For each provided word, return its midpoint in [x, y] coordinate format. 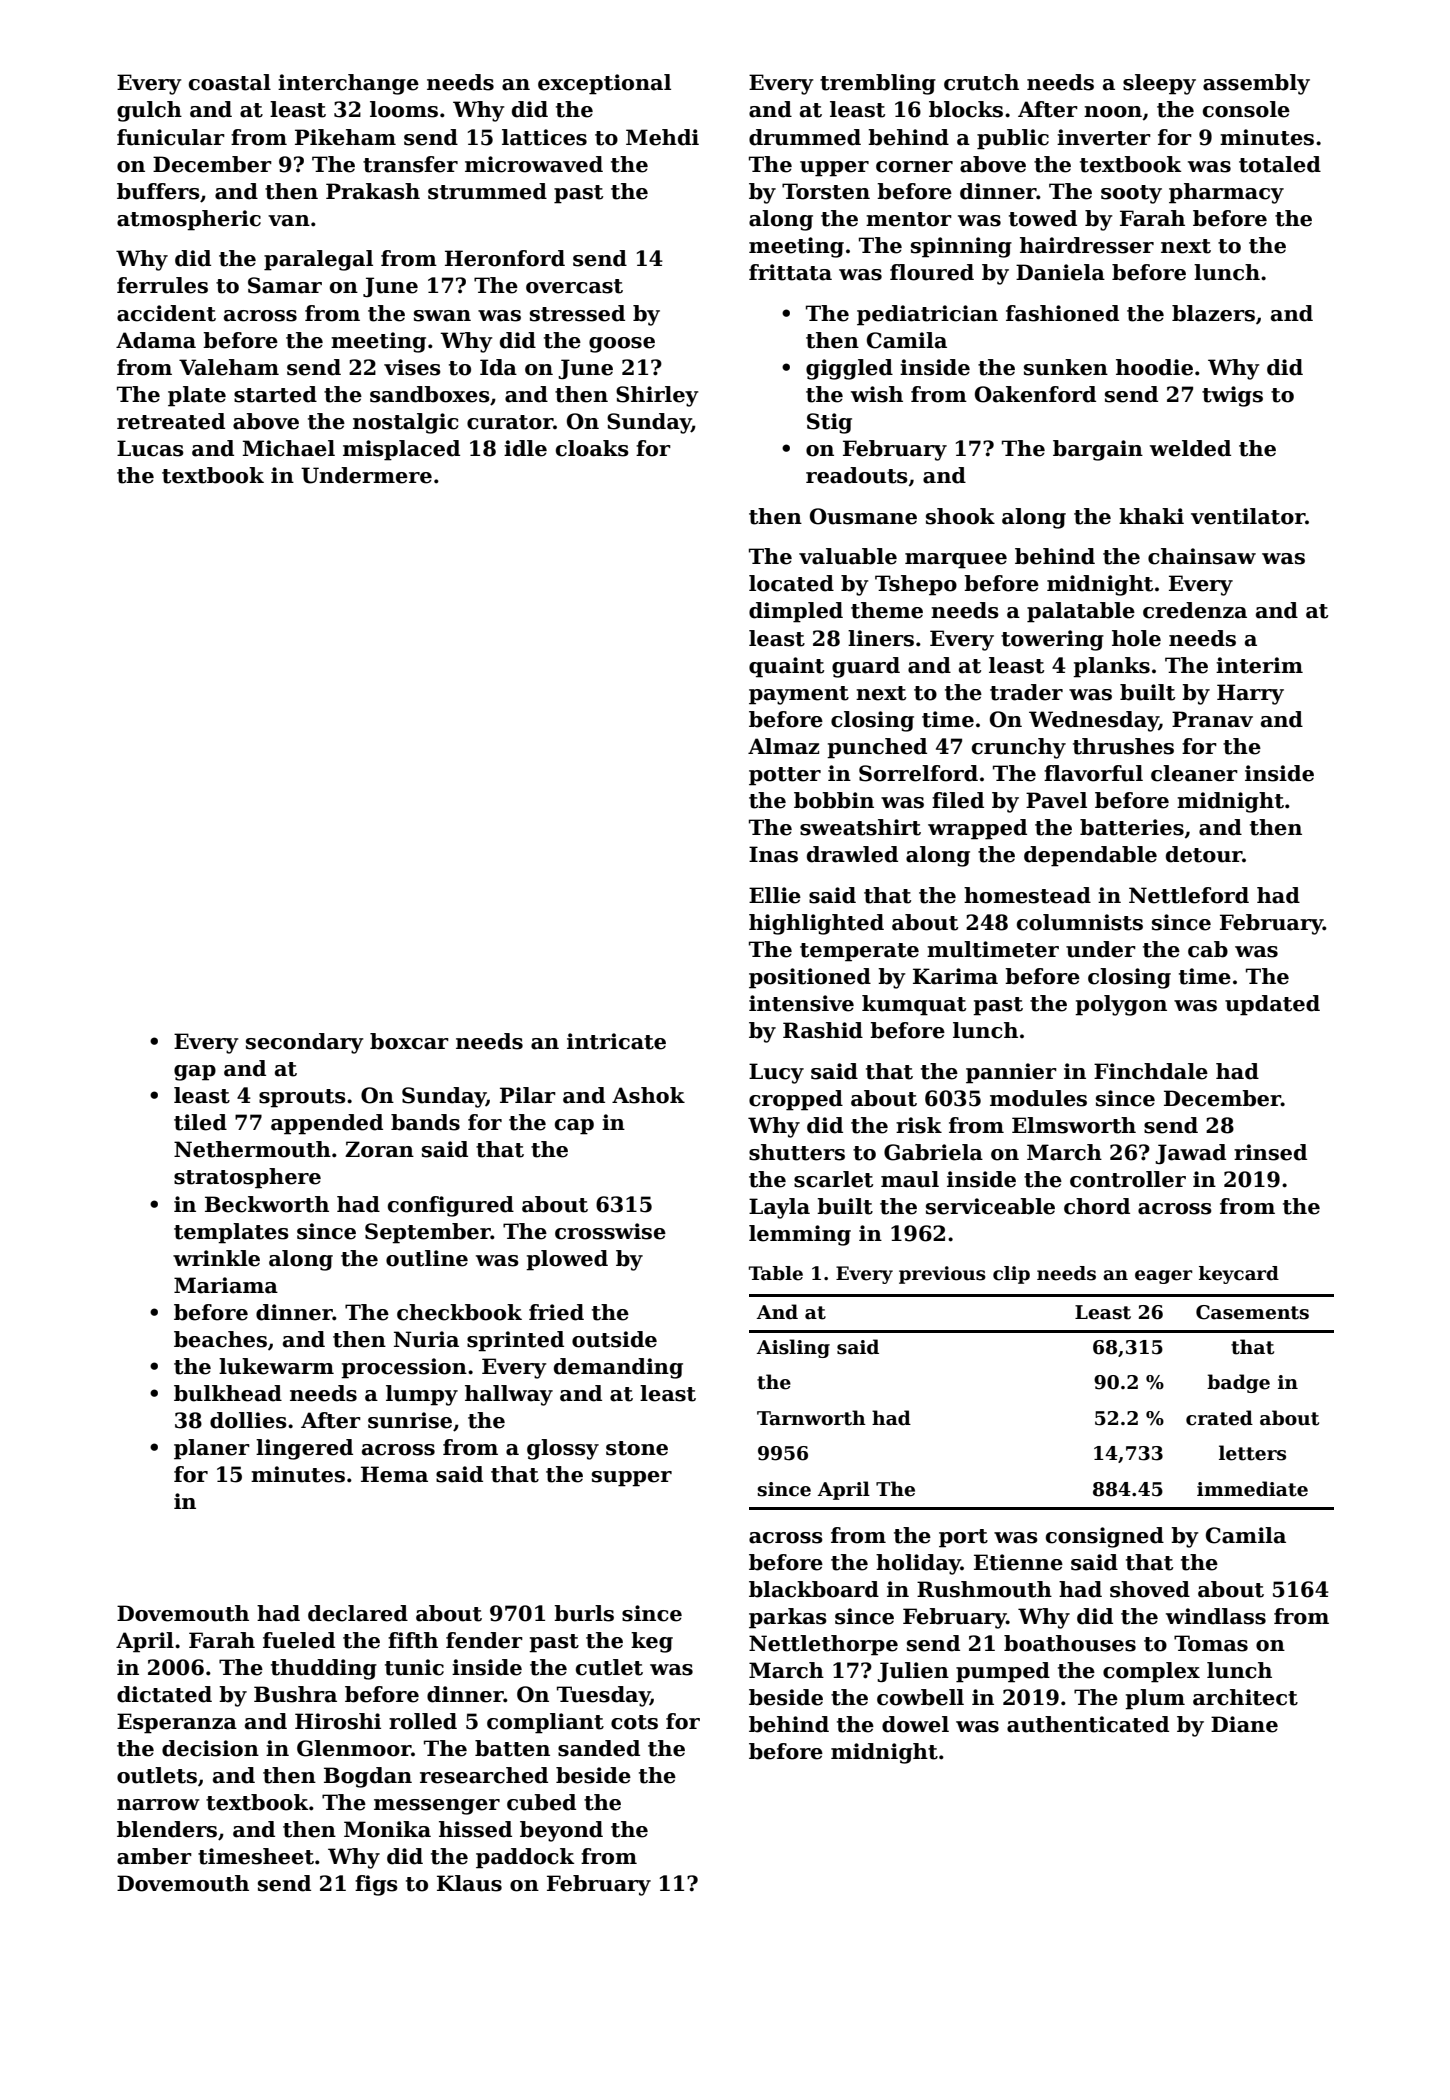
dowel [915, 1724]
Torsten [826, 191]
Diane [1244, 1724]
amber [154, 1856]
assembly [1256, 84]
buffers [158, 191]
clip [1011, 1275]
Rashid [823, 1030]
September [428, 1233]
